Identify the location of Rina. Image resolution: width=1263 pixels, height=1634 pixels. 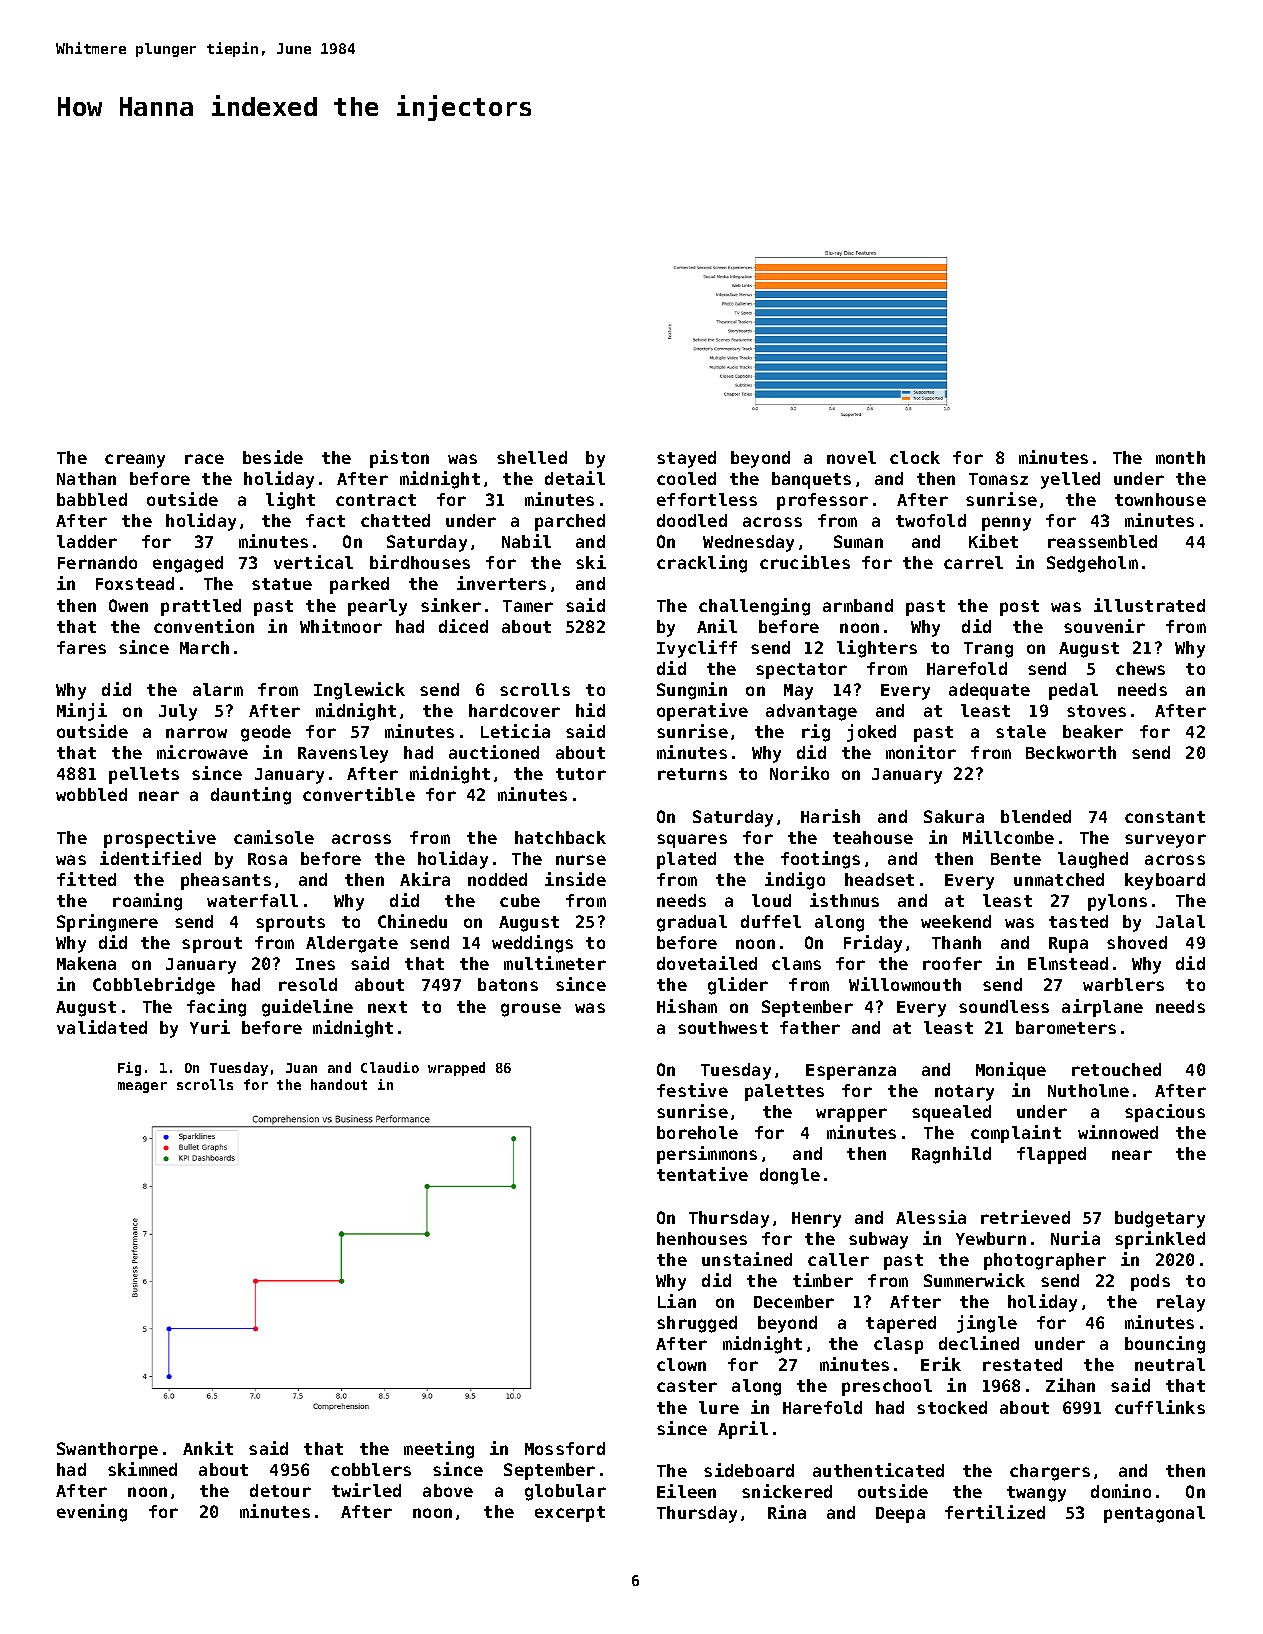
(787, 1512).
